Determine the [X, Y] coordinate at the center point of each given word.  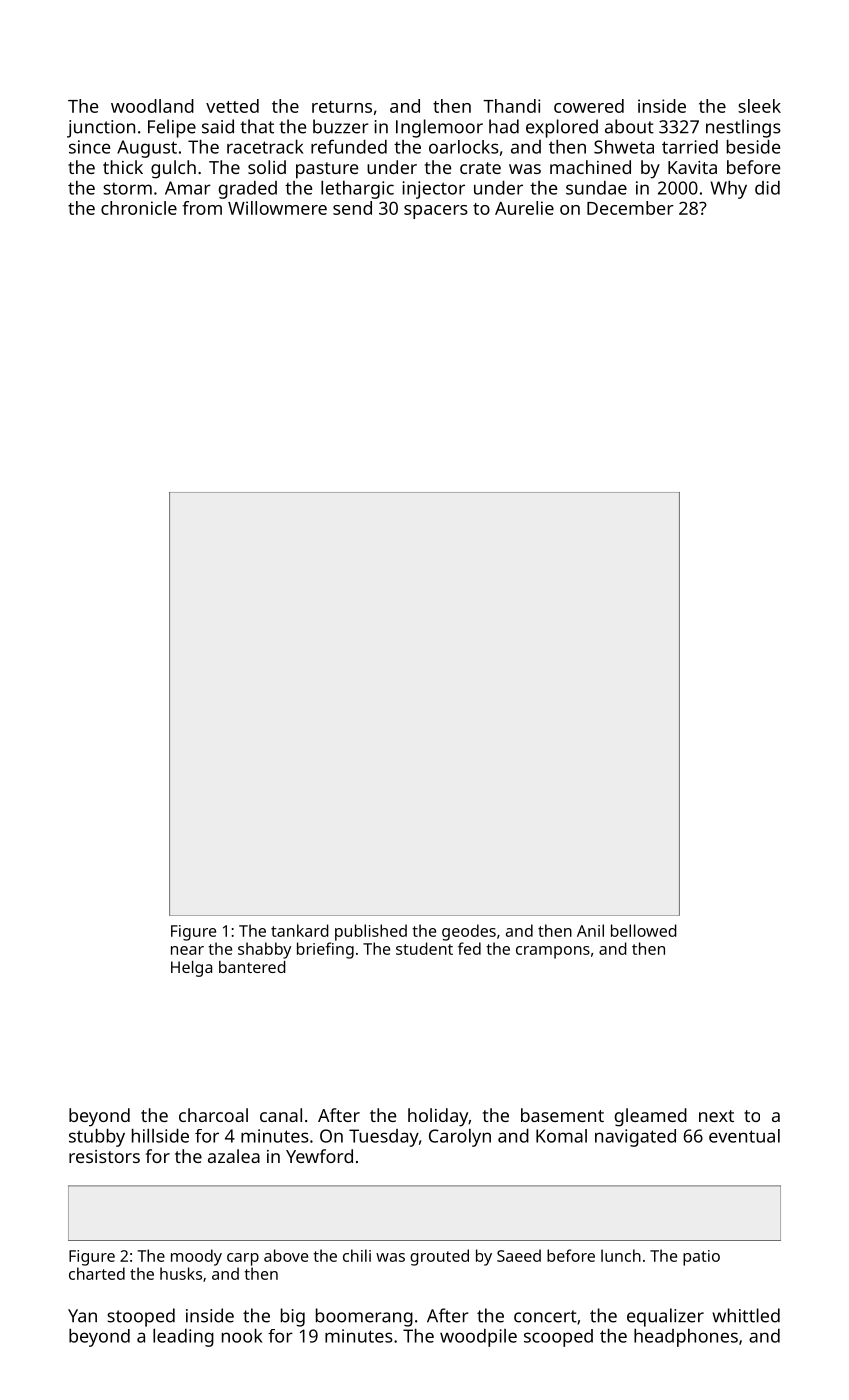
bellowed [644, 930]
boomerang [364, 1317]
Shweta [624, 147]
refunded [349, 146]
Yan [82, 1316]
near [187, 950]
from [202, 208]
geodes [469, 932]
